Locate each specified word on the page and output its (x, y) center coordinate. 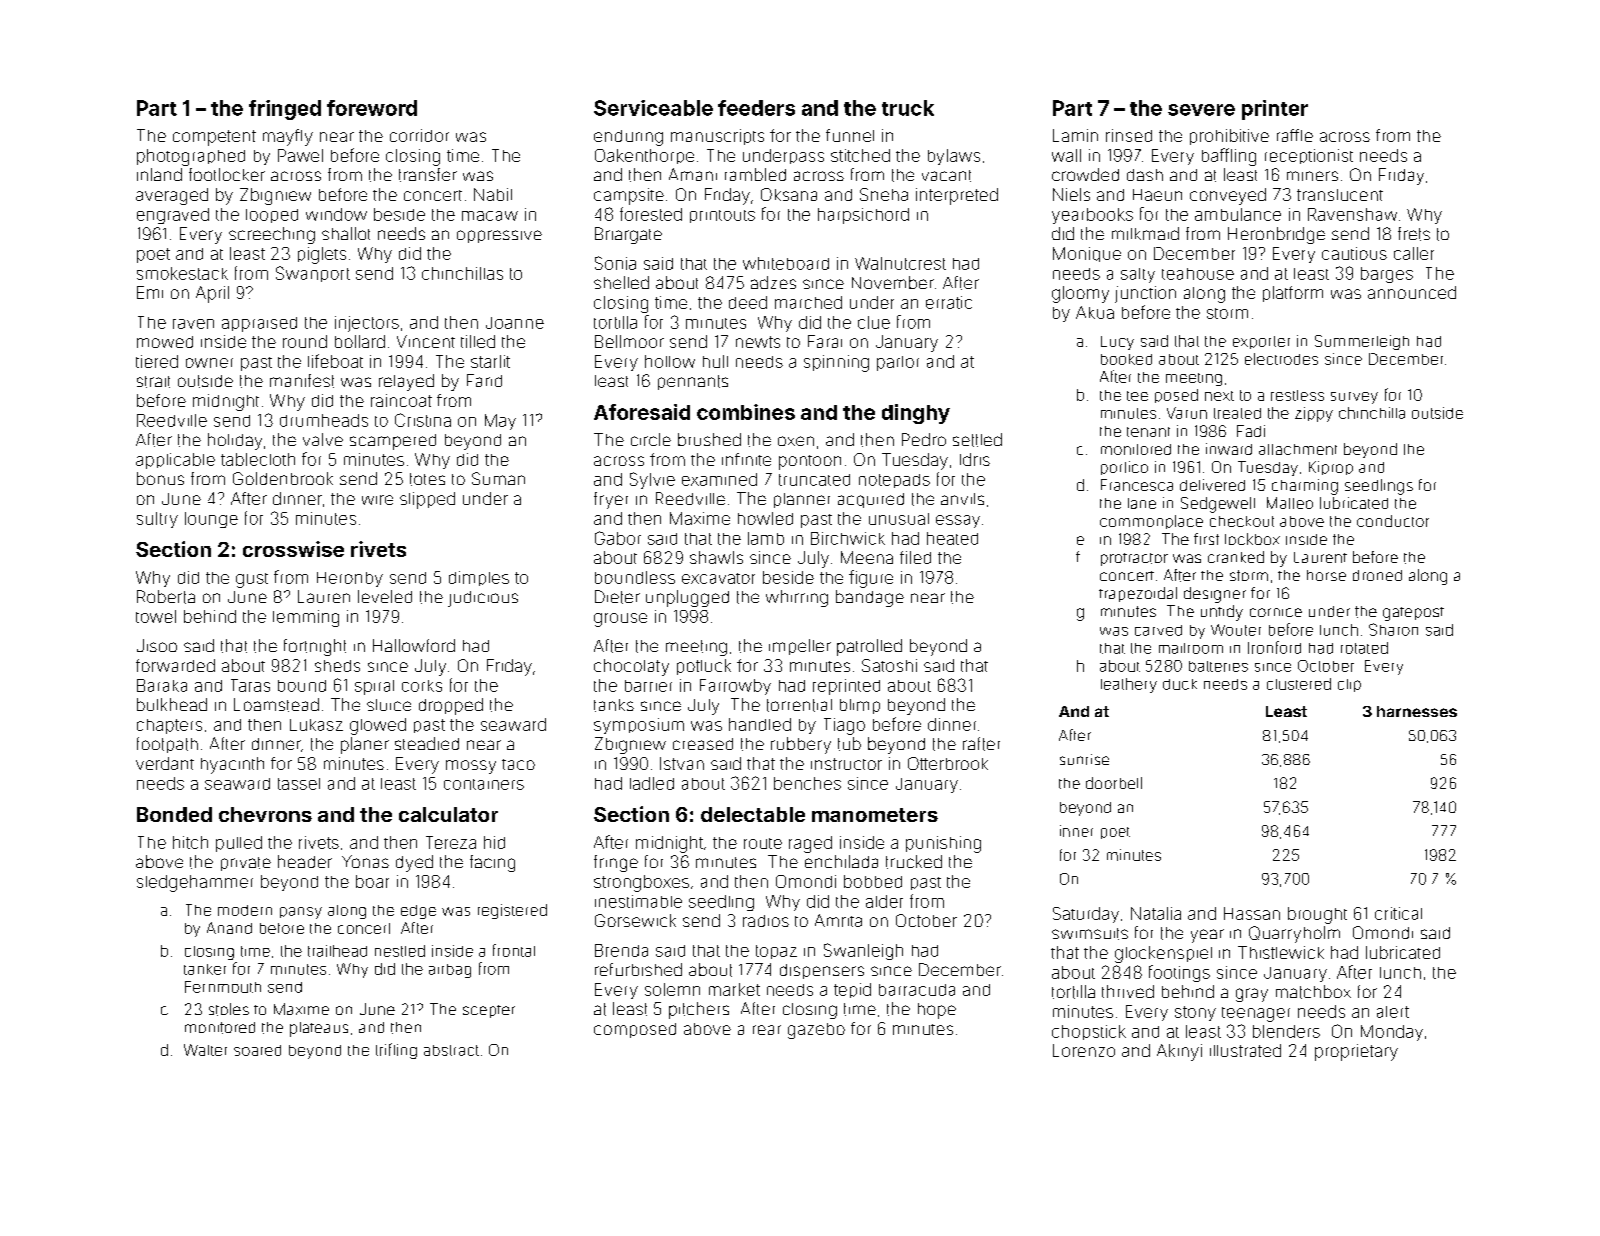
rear (767, 1030)
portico (1124, 468)
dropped (451, 706)
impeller (800, 647)
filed (915, 557)
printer (1275, 110)
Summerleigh (1362, 342)
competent (214, 138)
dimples (479, 578)
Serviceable (653, 108)
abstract (451, 1050)
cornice (1276, 612)
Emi (150, 292)
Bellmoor (629, 341)
